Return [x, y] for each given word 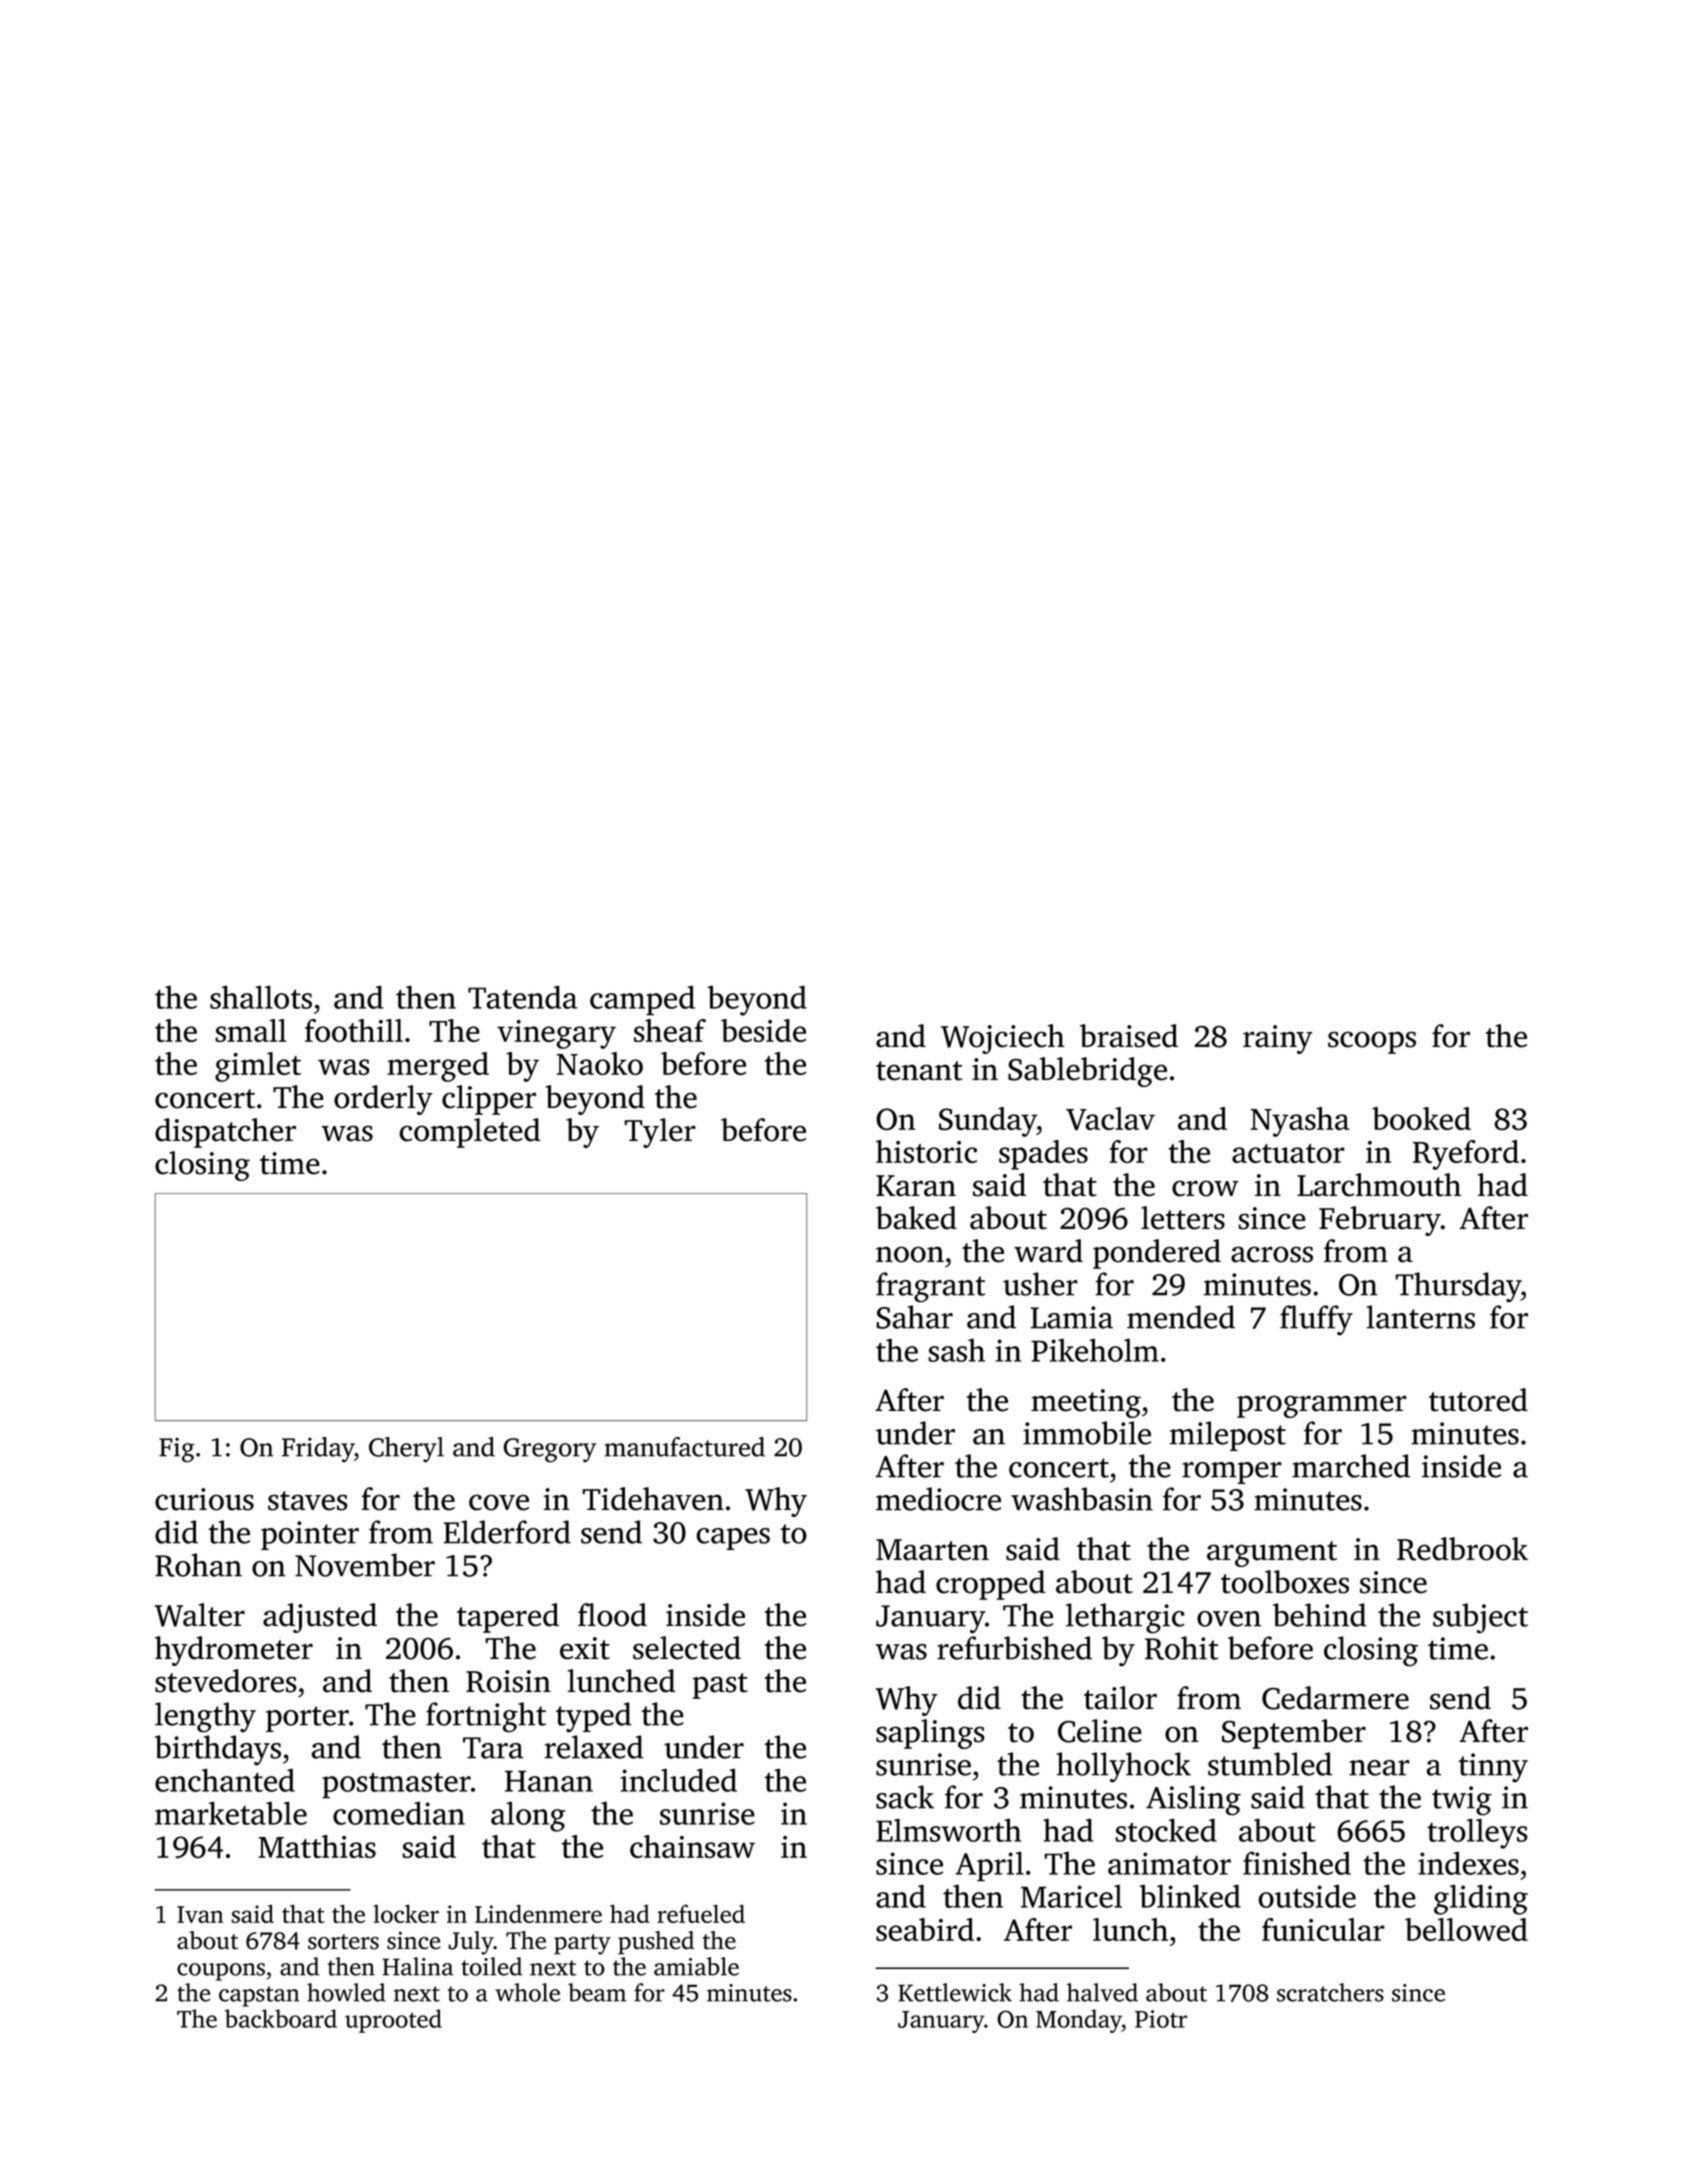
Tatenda [522, 997]
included [679, 1780]
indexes [1468, 1863]
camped [642, 1001]
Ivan [200, 1914]
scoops [1372, 1042]
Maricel [1071, 1896]
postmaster [396, 1785]
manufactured [685, 1447]
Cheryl [406, 1450]
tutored [1478, 1400]
